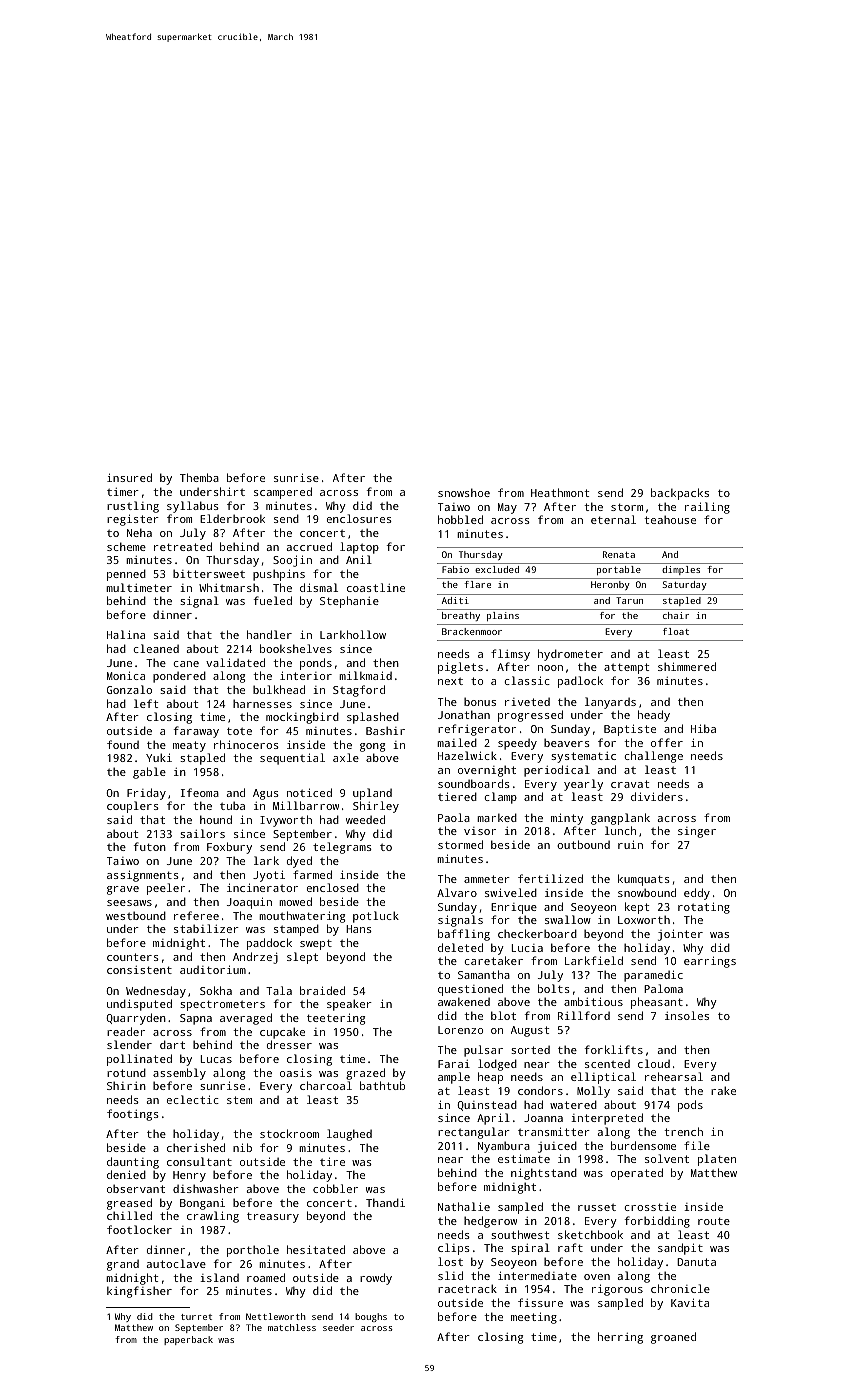 The width and height of the screenshot is (849, 1400). Describe the element at coordinates (349, 602) in the screenshot. I see `Stephanie` at that location.
